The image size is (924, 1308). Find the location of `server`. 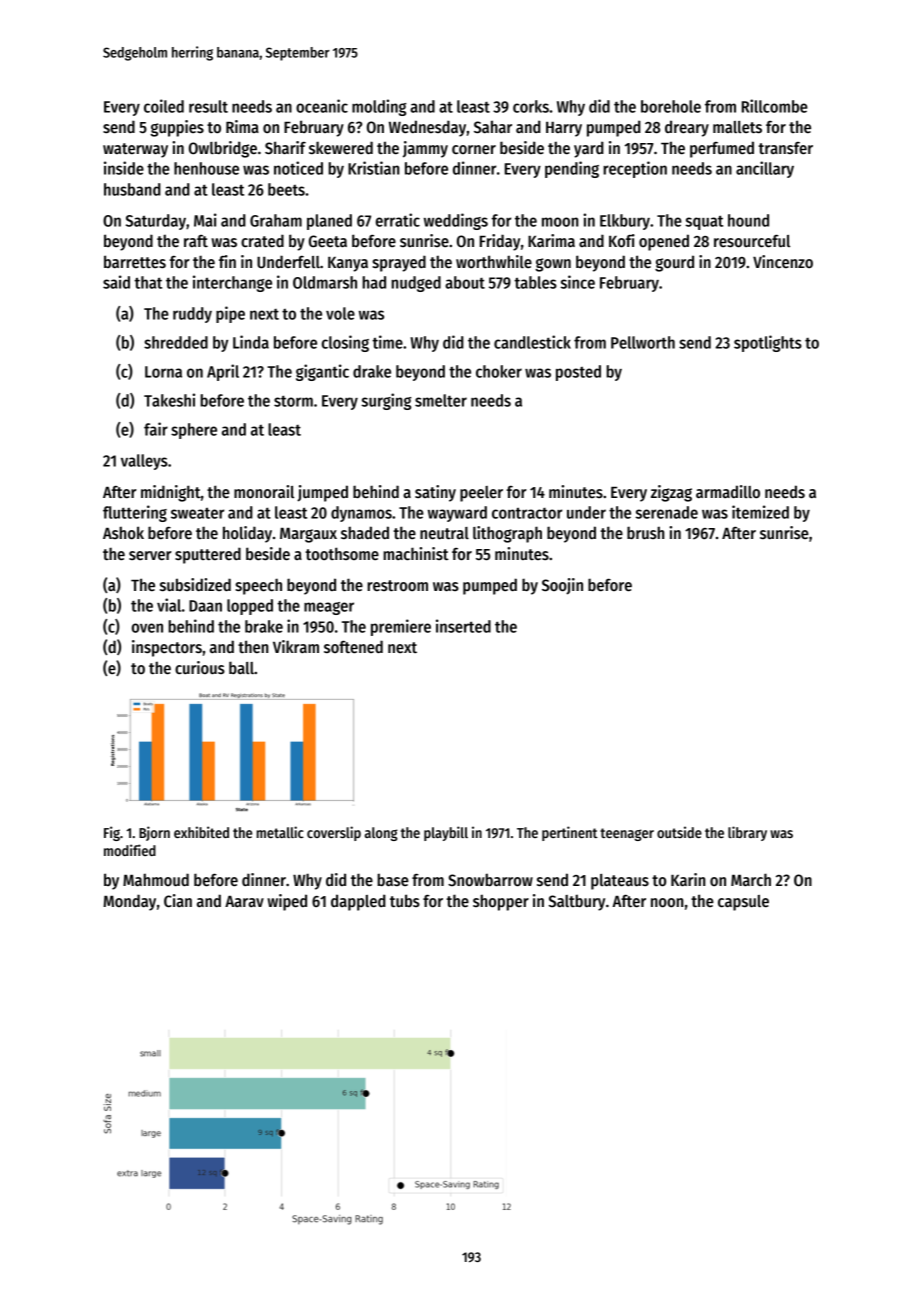

server is located at coordinates (150, 556).
